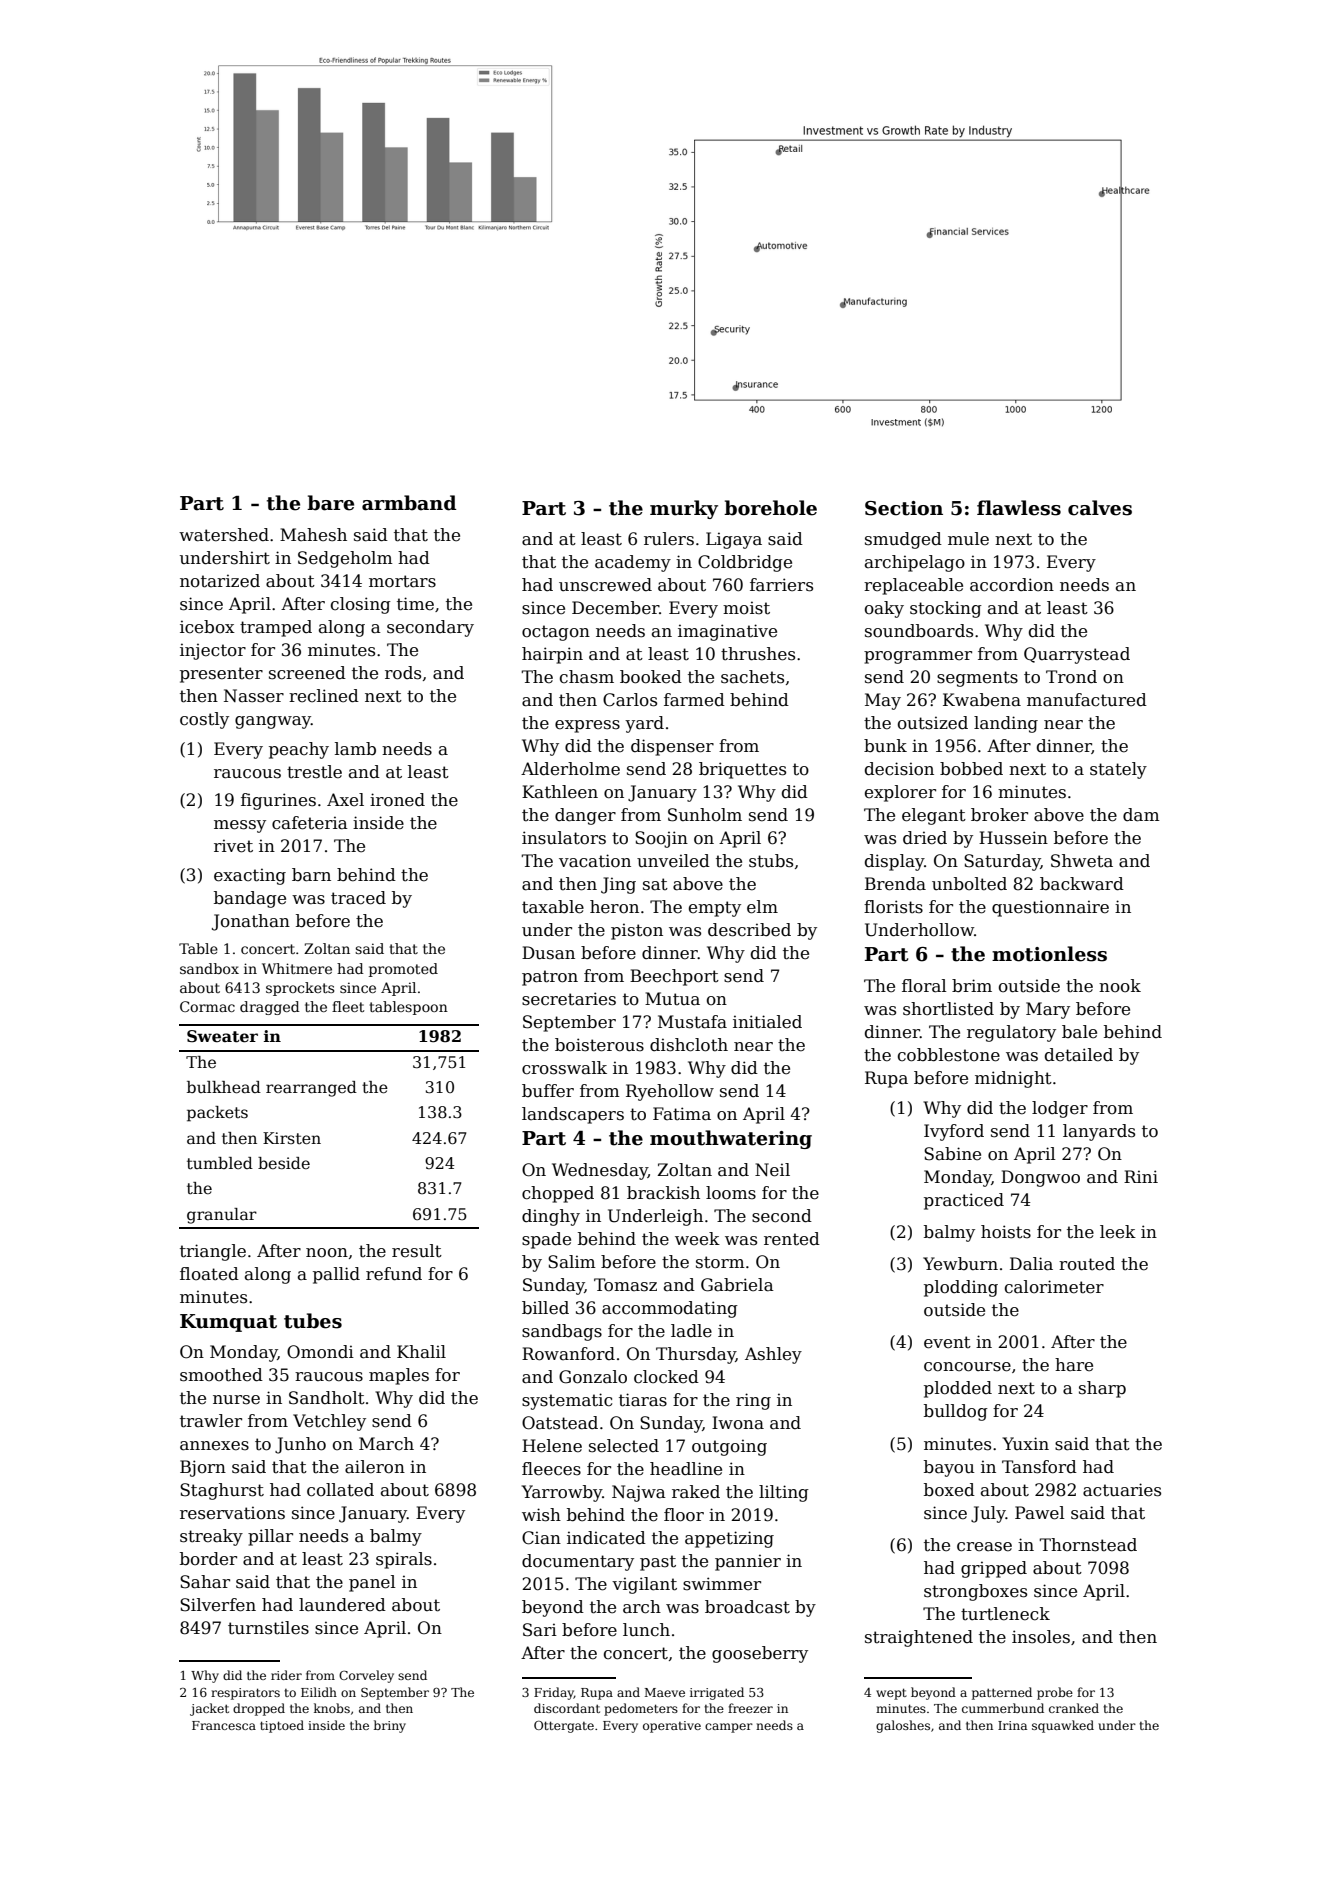 The width and height of the screenshot is (1343, 1899). What do you see at coordinates (947, 1342) in the screenshot?
I see `event` at bounding box center [947, 1342].
